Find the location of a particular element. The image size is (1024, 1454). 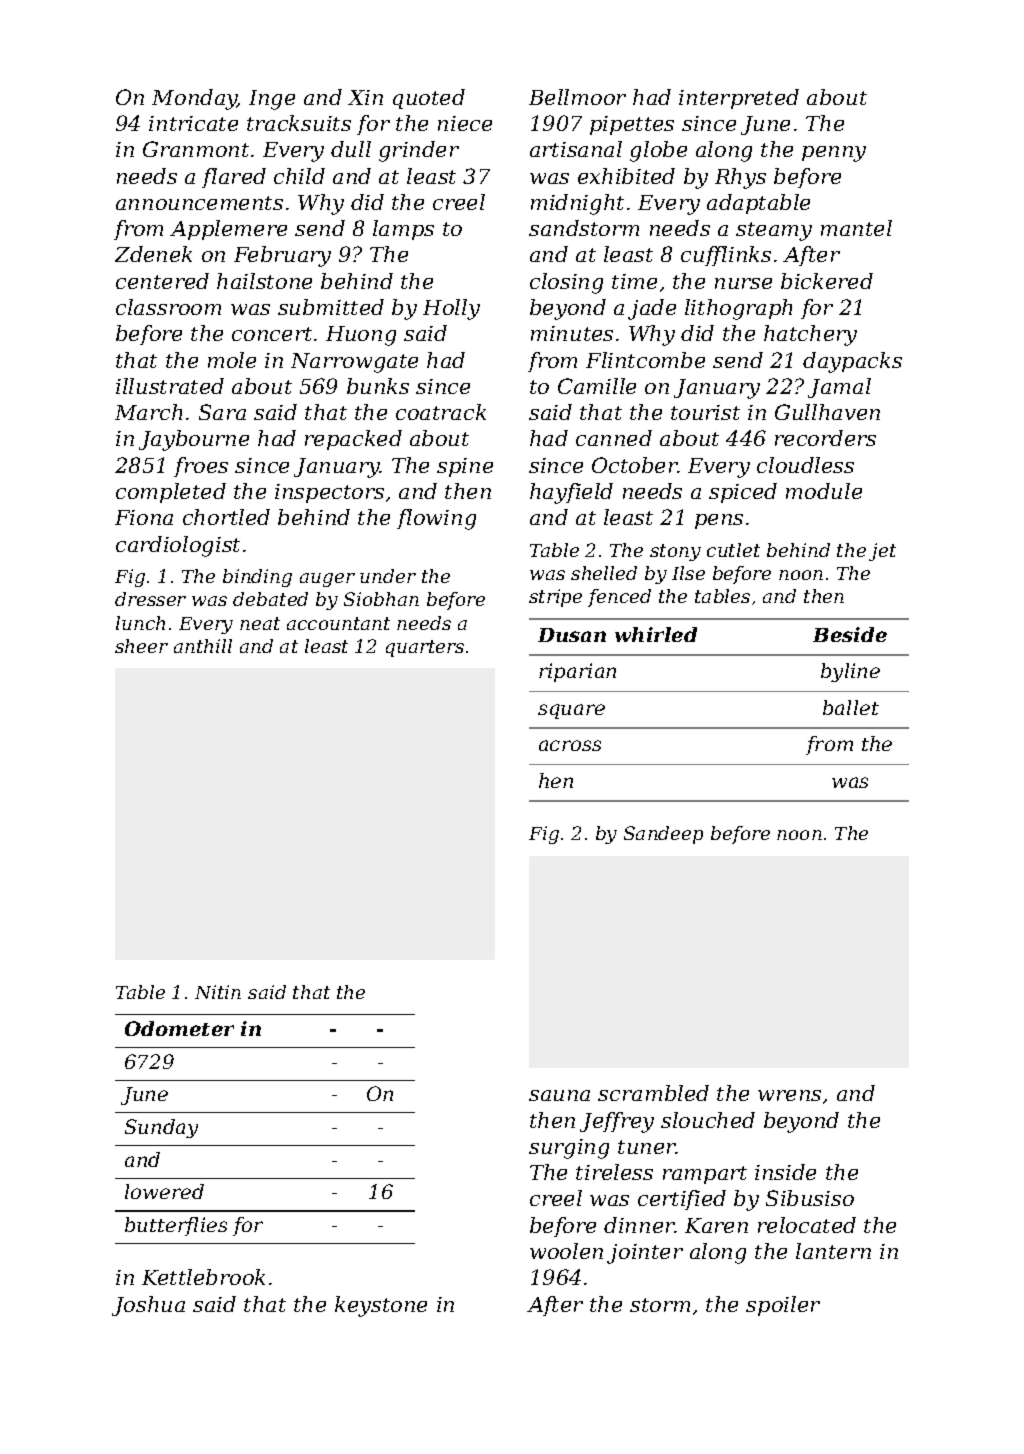

Sara is located at coordinates (222, 412).
